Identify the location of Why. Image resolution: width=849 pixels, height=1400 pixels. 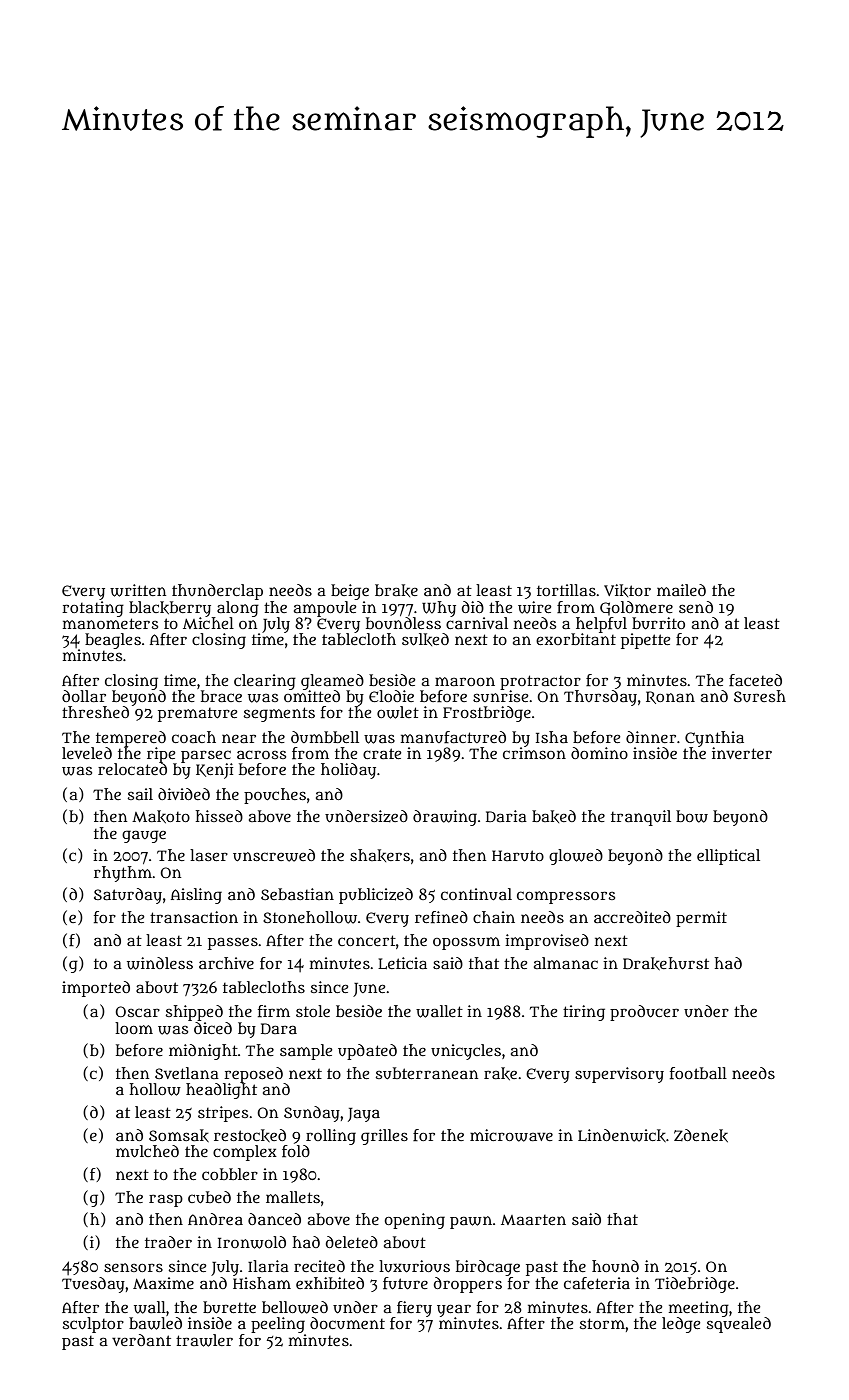
(439, 609).
